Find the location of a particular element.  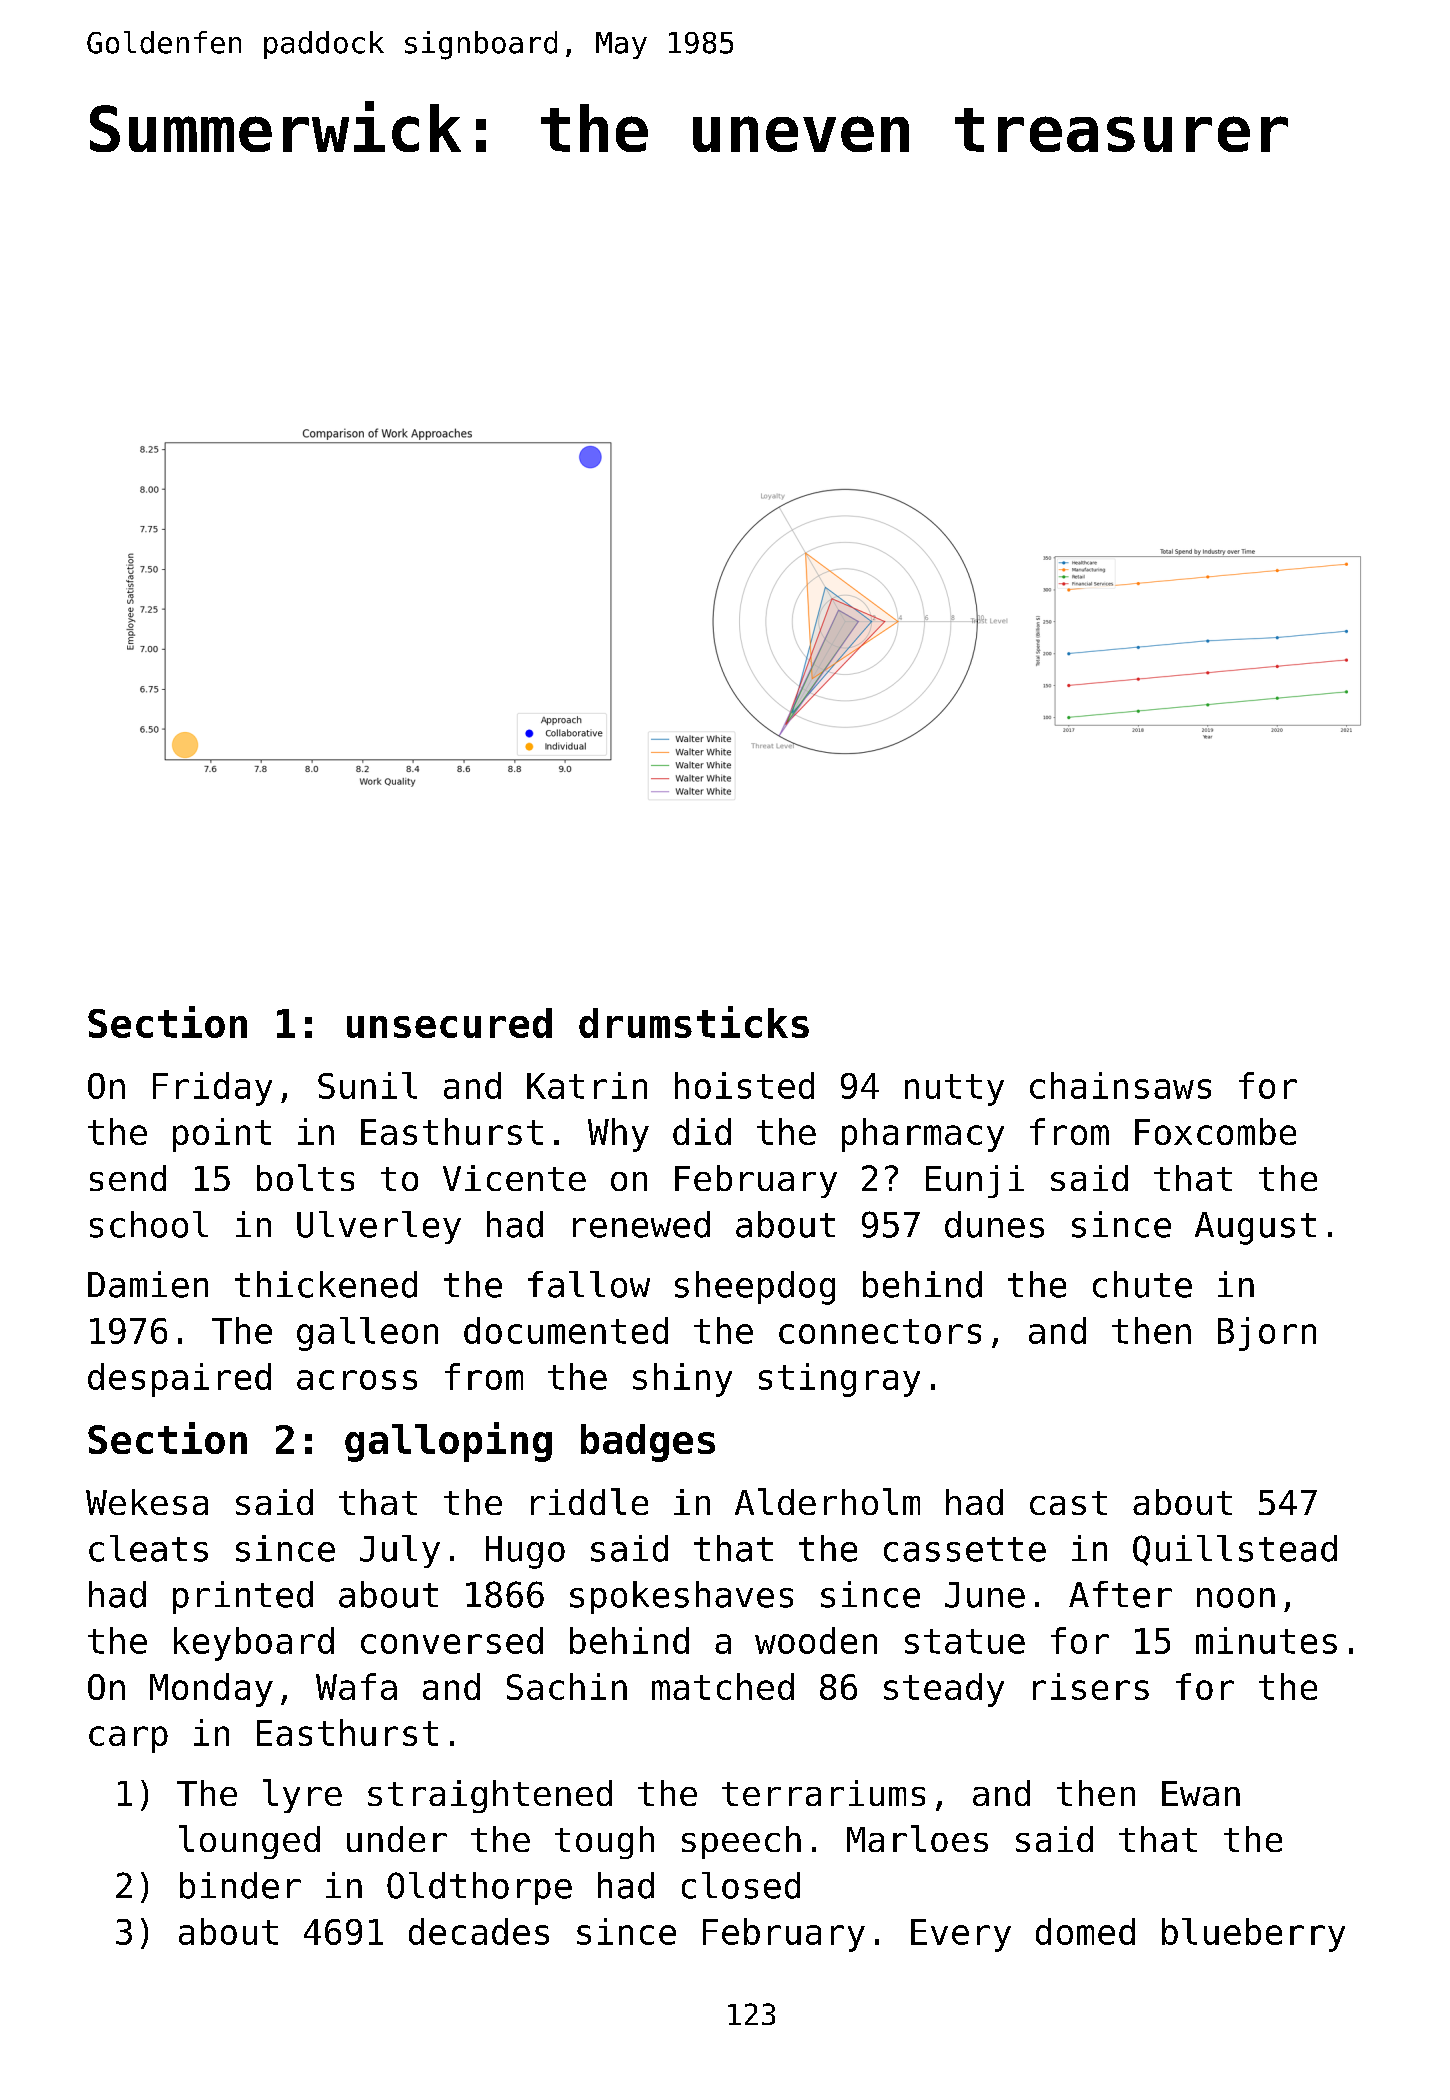

hoisted is located at coordinates (744, 1085).
